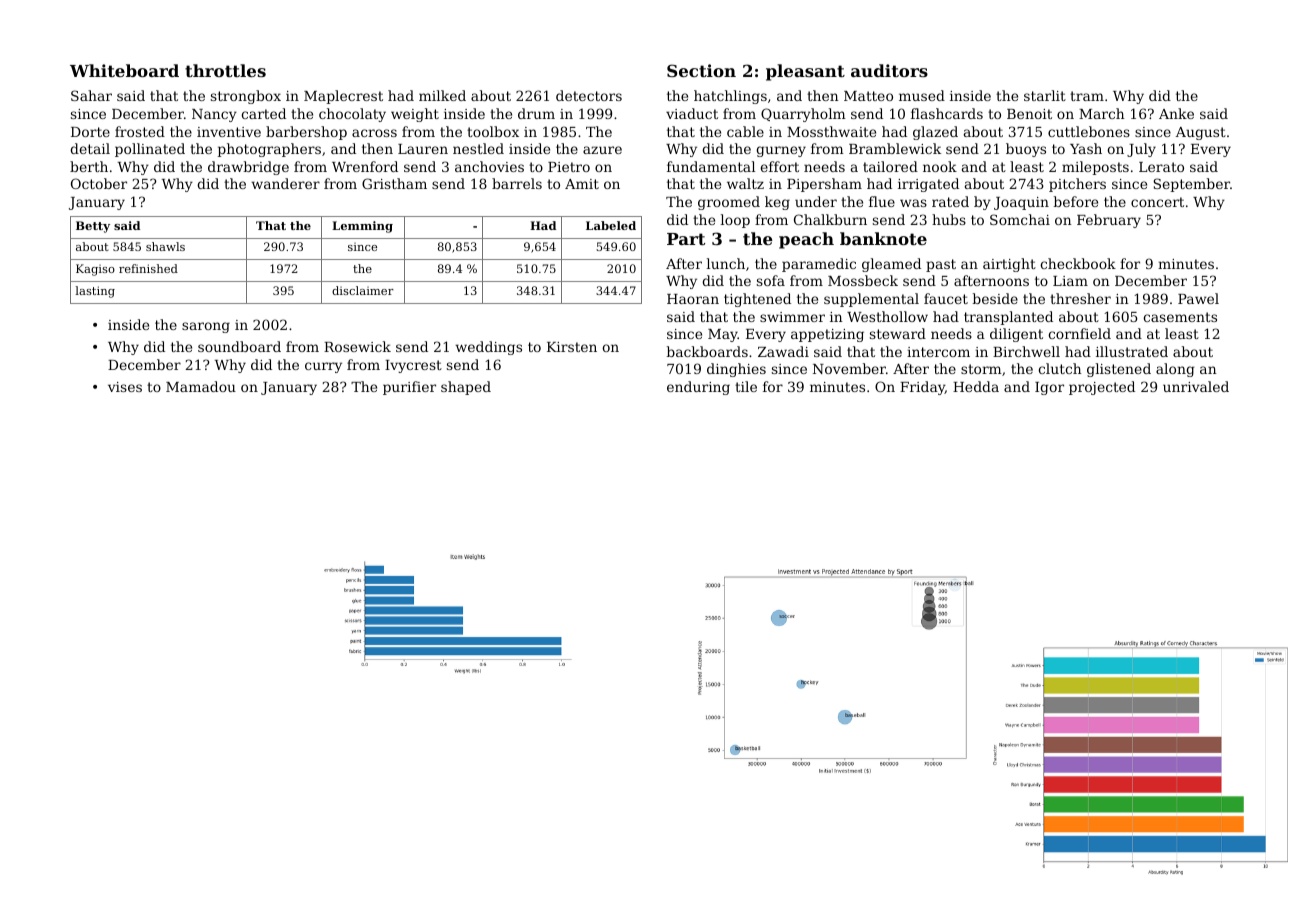 The image size is (1308, 924). What do you see at coordinates (1196, 386) in the screenshot?
I see `unrivaled` at bounding box center [1196, 386].
